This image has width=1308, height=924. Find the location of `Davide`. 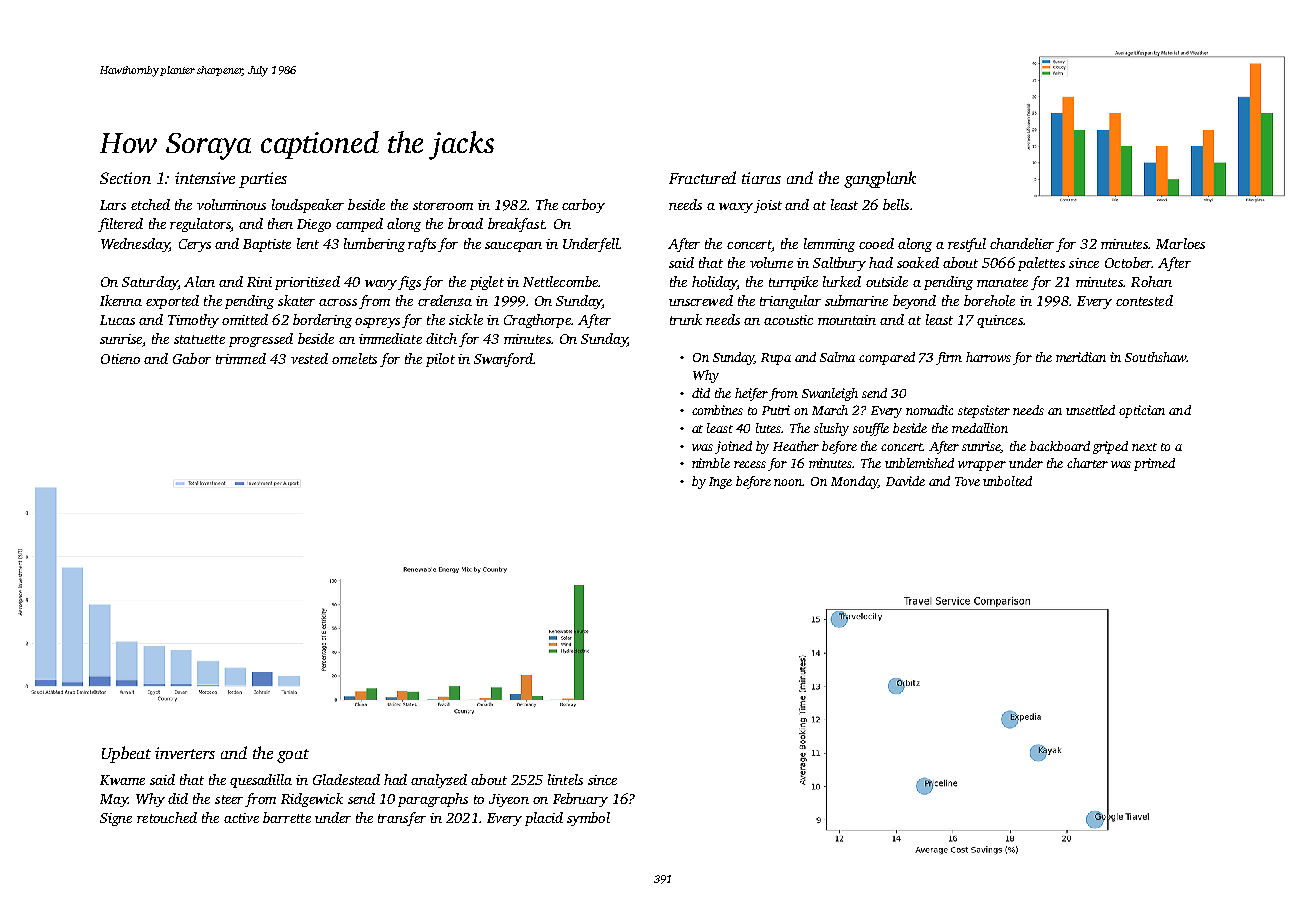

Davide is located at coordinates (905, 481).
